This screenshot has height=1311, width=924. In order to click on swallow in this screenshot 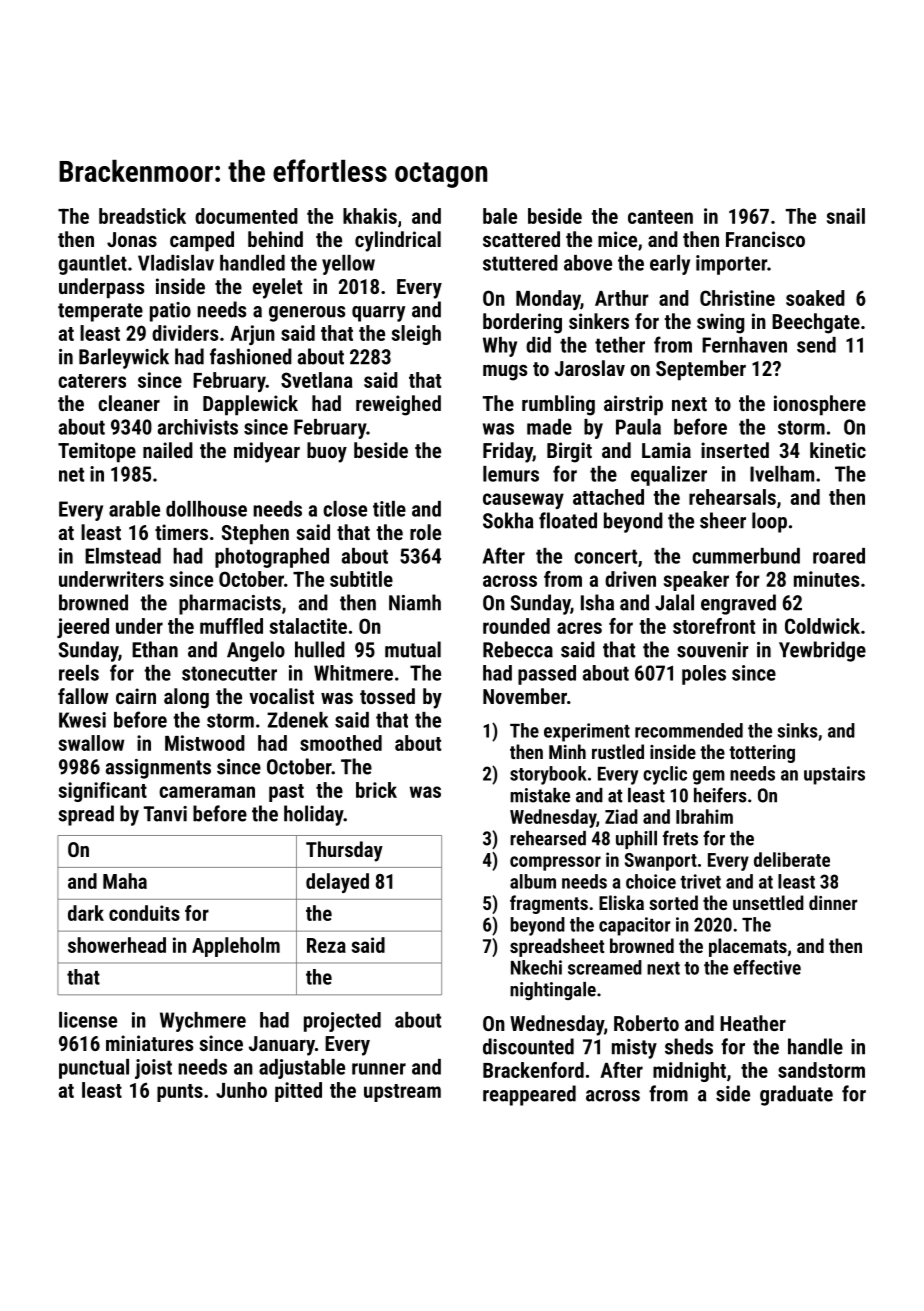, I will do `click(91, 743)`.
